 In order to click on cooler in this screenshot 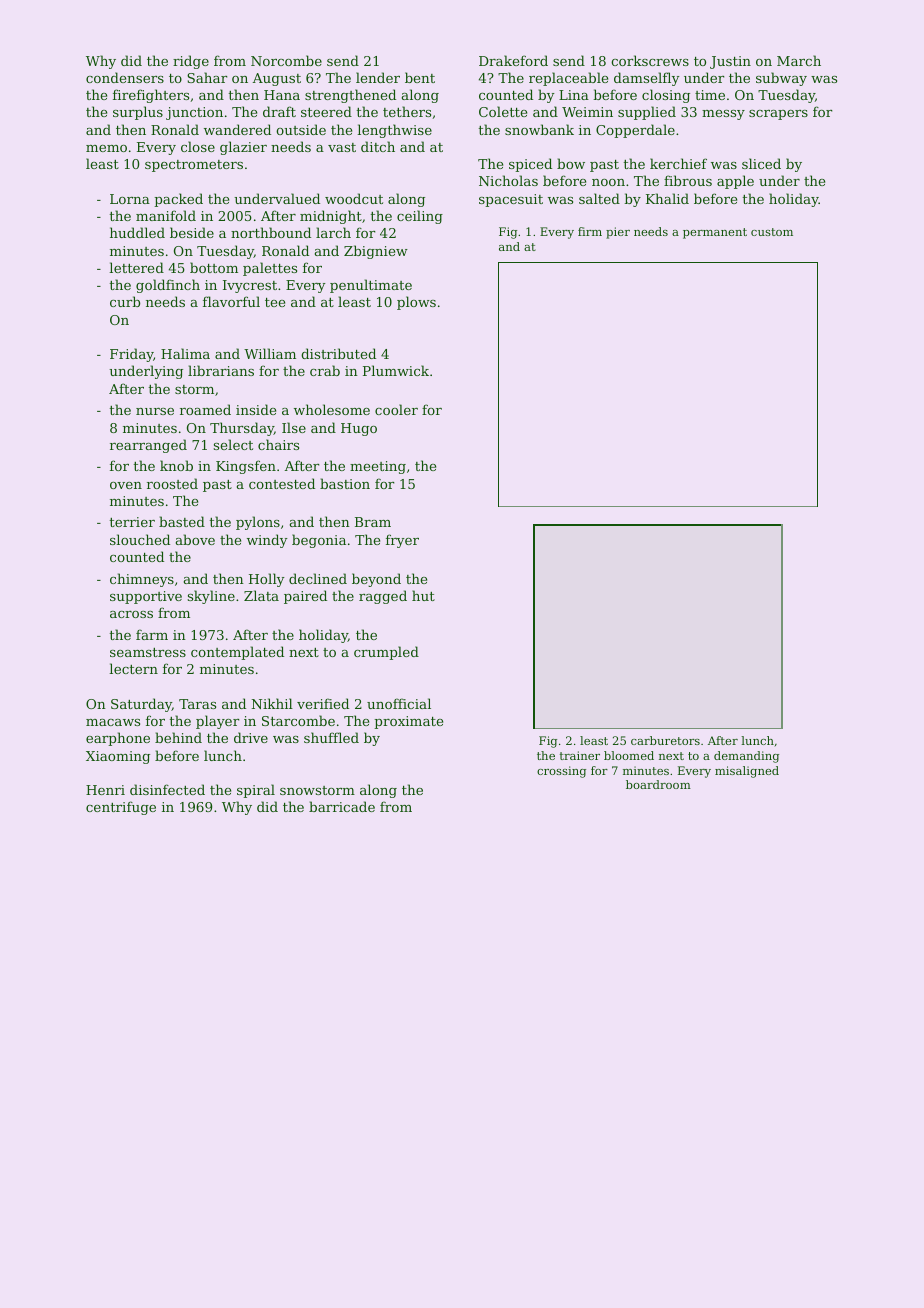, I will do `click(396, 409)`.
